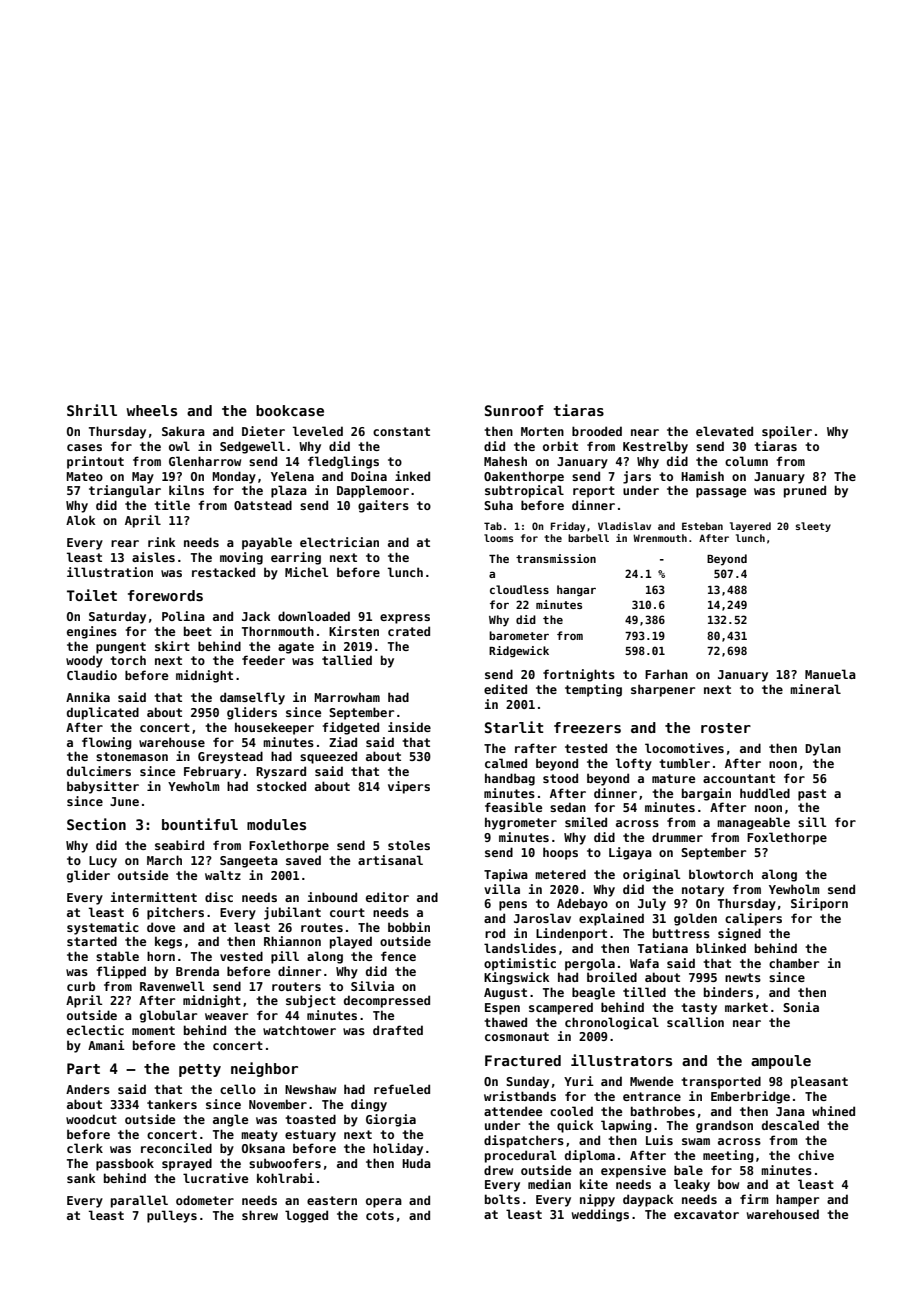 The width and height of the image is (924, 1311). I want to click on layered, so click(750, 527).
